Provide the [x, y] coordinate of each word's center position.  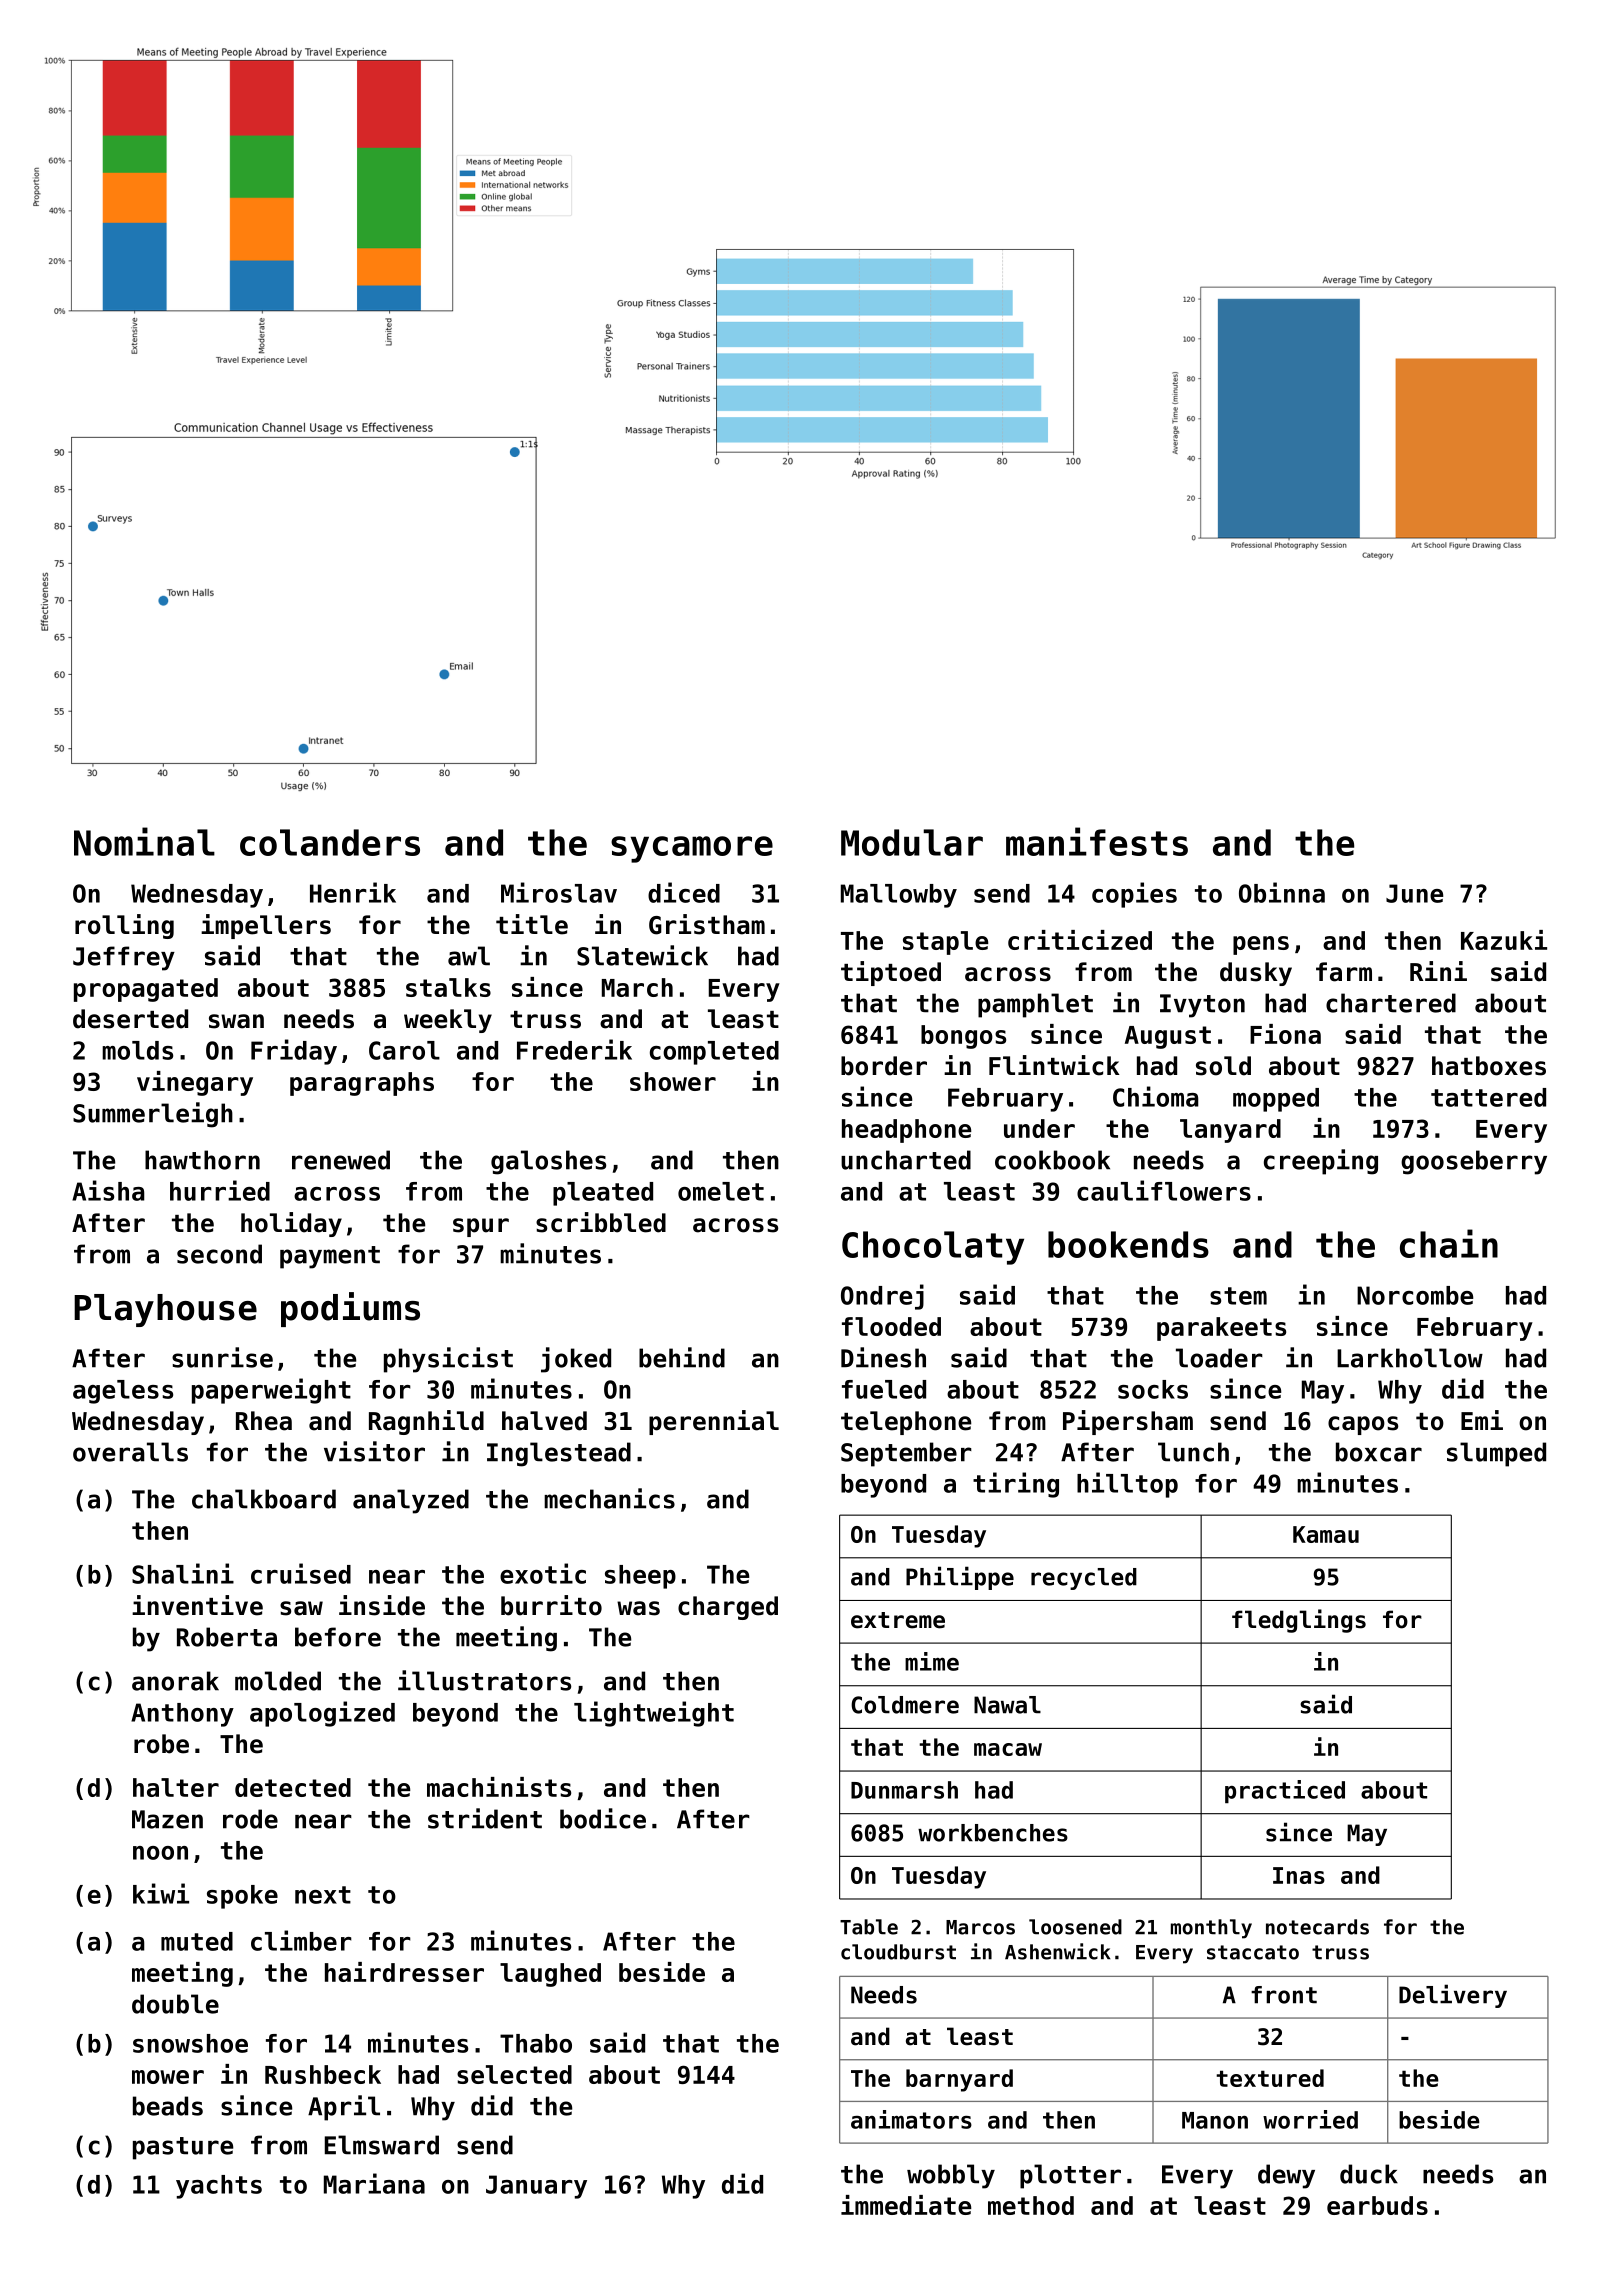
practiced [1285, 1791]
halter [176, 1787]
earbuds [1377, 2205]
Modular [912, 842]
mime [932, 1661]
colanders [330, 842]
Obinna [1282, 892]
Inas [1299, 1875]
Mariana [374, 2183]
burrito [551, 1605]
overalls [130, 1452]
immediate [906, 2205]
